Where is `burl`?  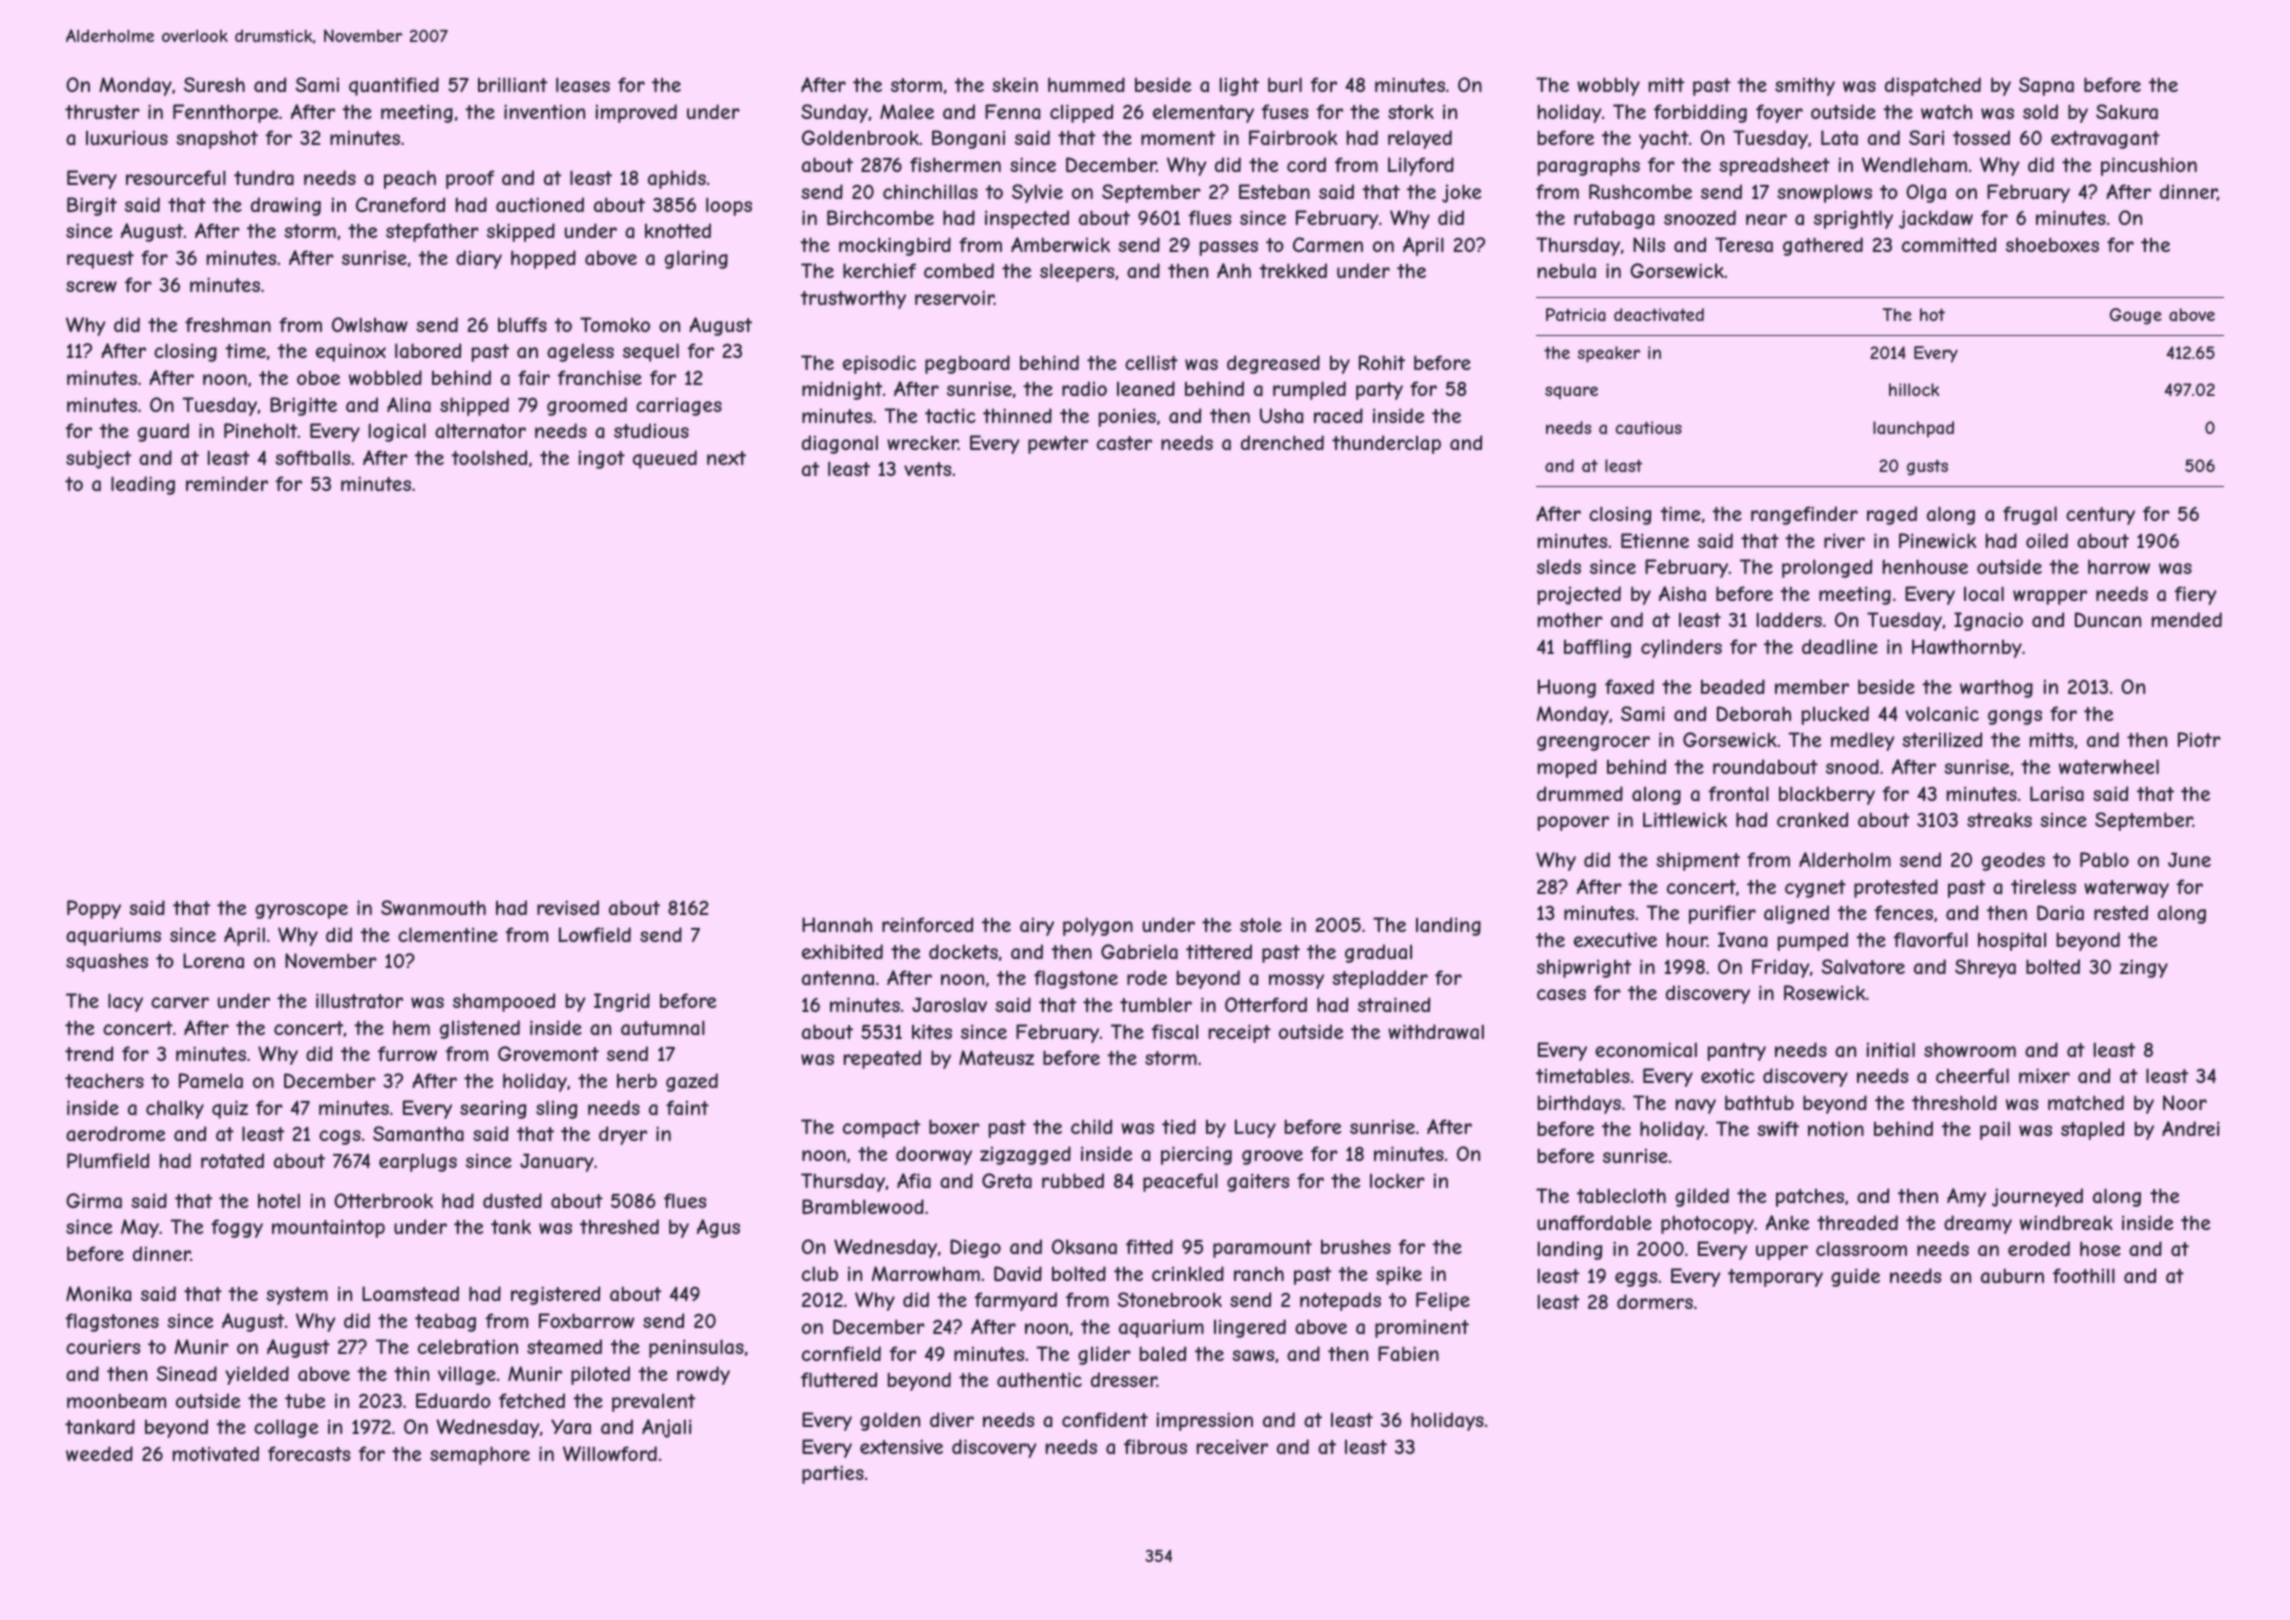
burl is located at coordinates (1285, 84).
